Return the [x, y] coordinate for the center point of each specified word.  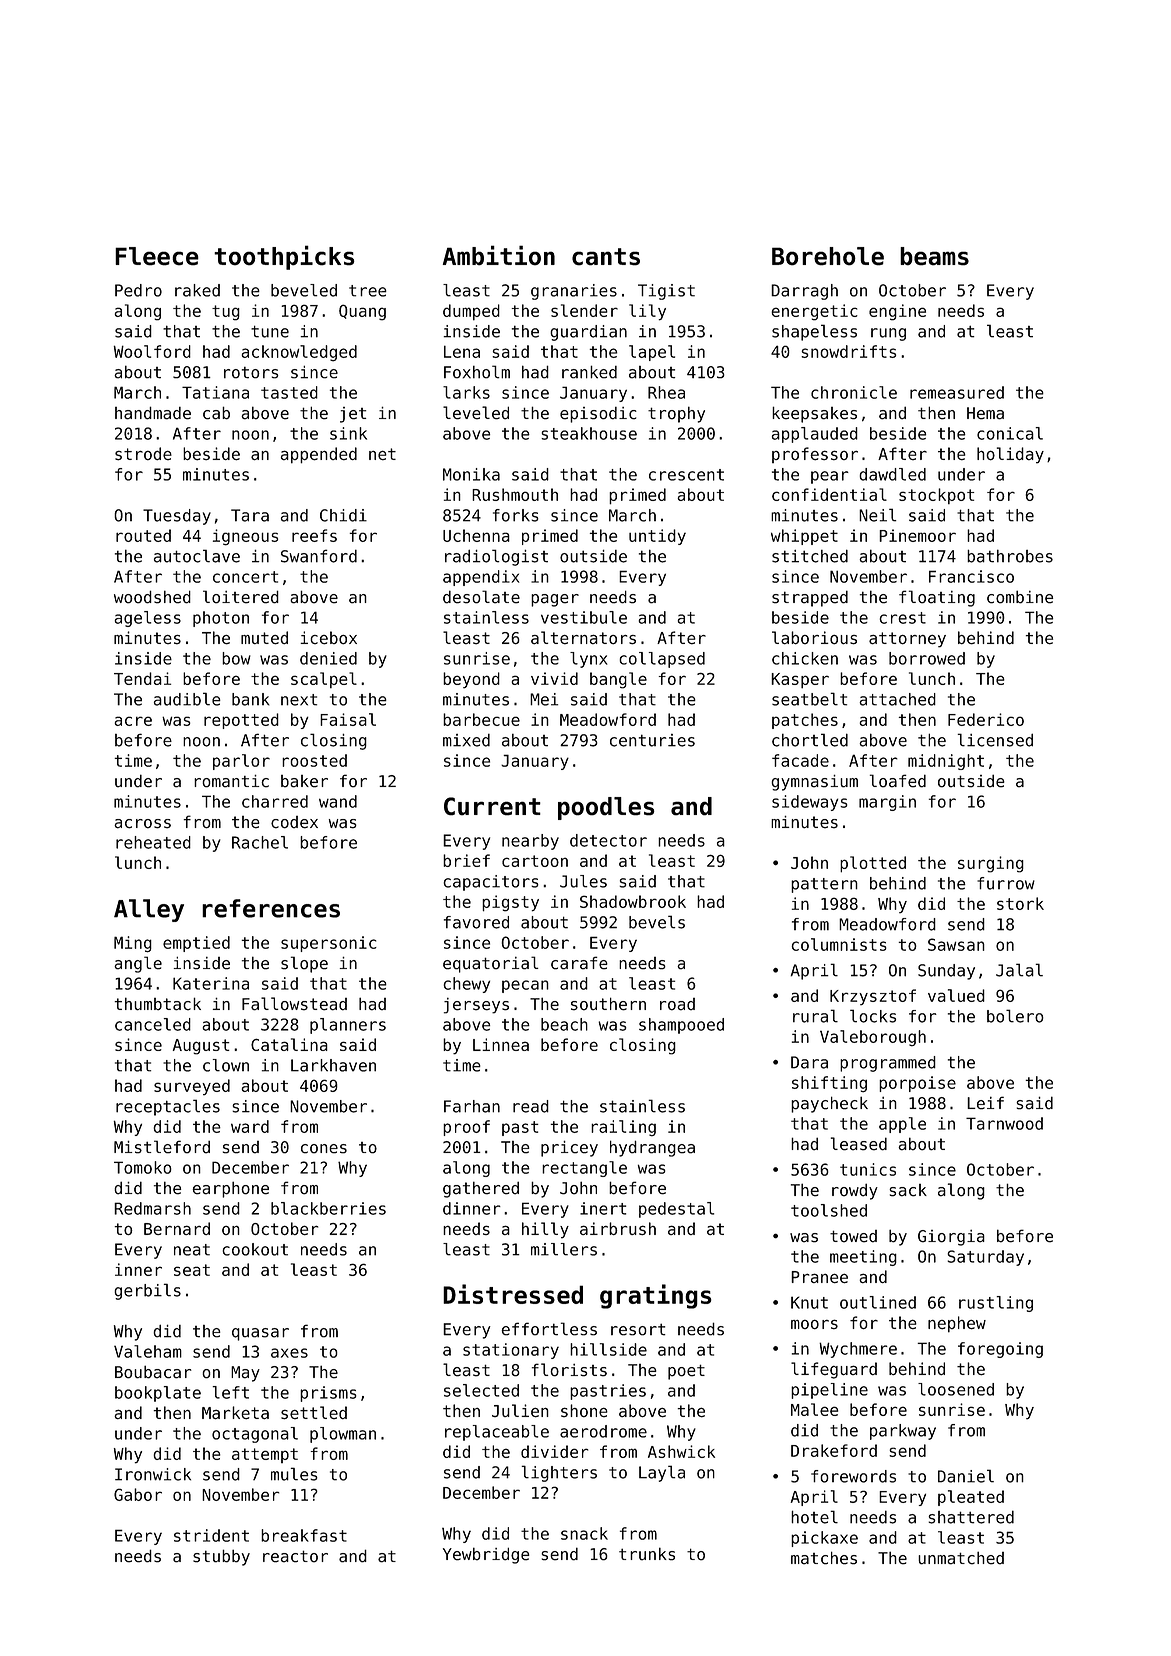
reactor [295, 1556]
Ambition [499, 255]
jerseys [476, 1006]
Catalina [289, 1044]
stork [1020, 903]
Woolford [152, 351]
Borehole [828, 256]
